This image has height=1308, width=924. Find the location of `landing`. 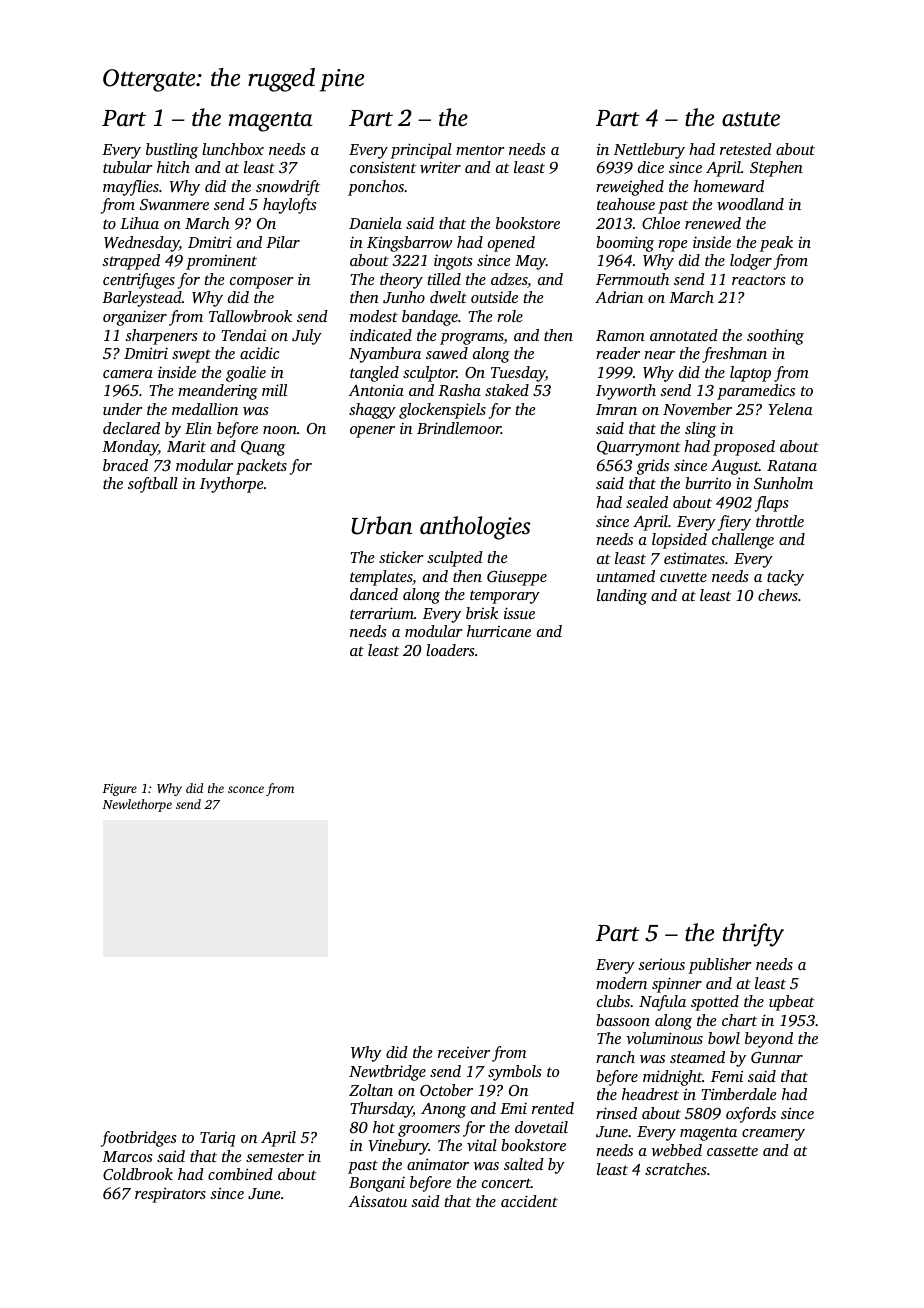

landing is located at coordinates (622, 597).
